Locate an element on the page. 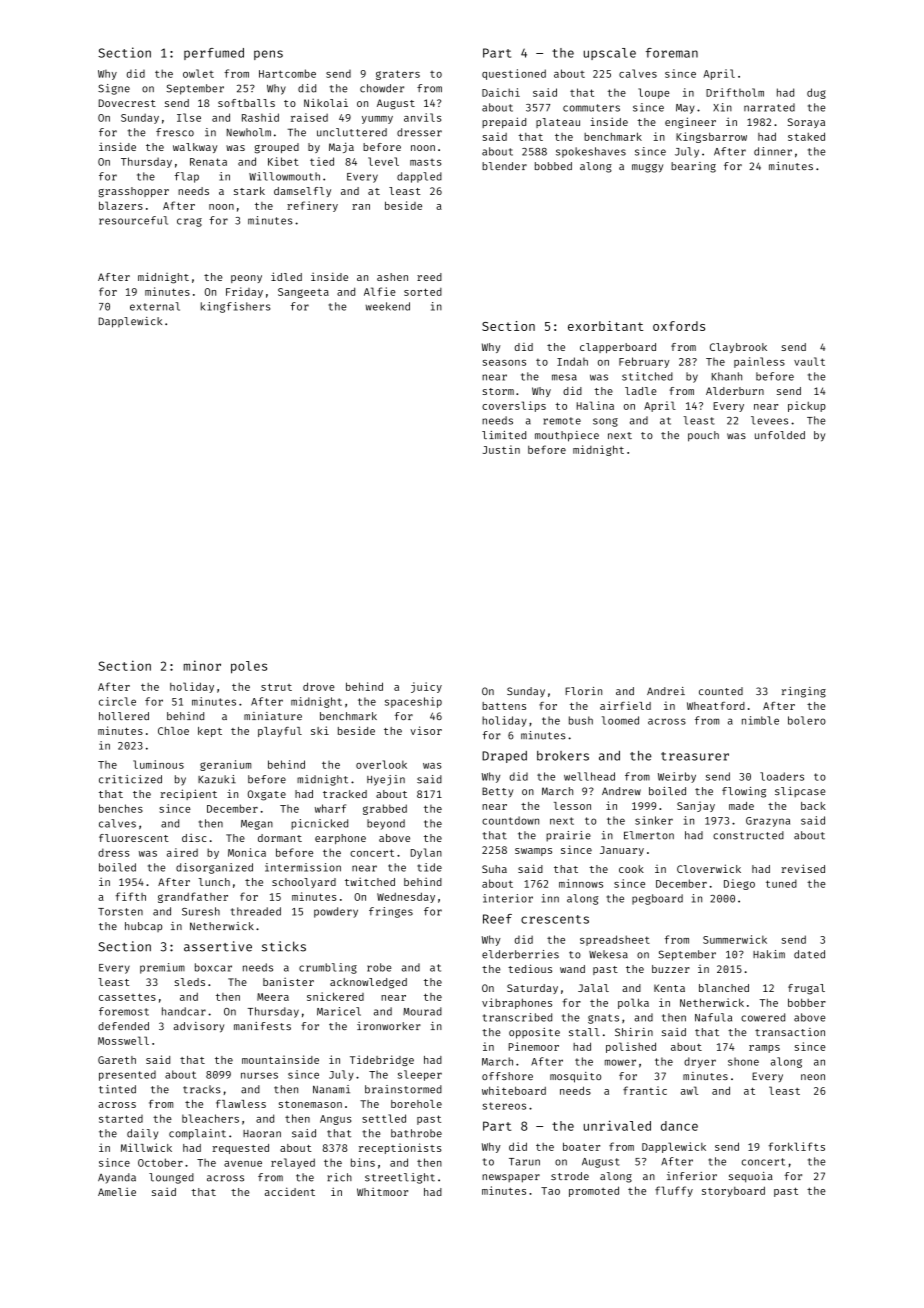  ashen is located at coordinates (392, 277).
